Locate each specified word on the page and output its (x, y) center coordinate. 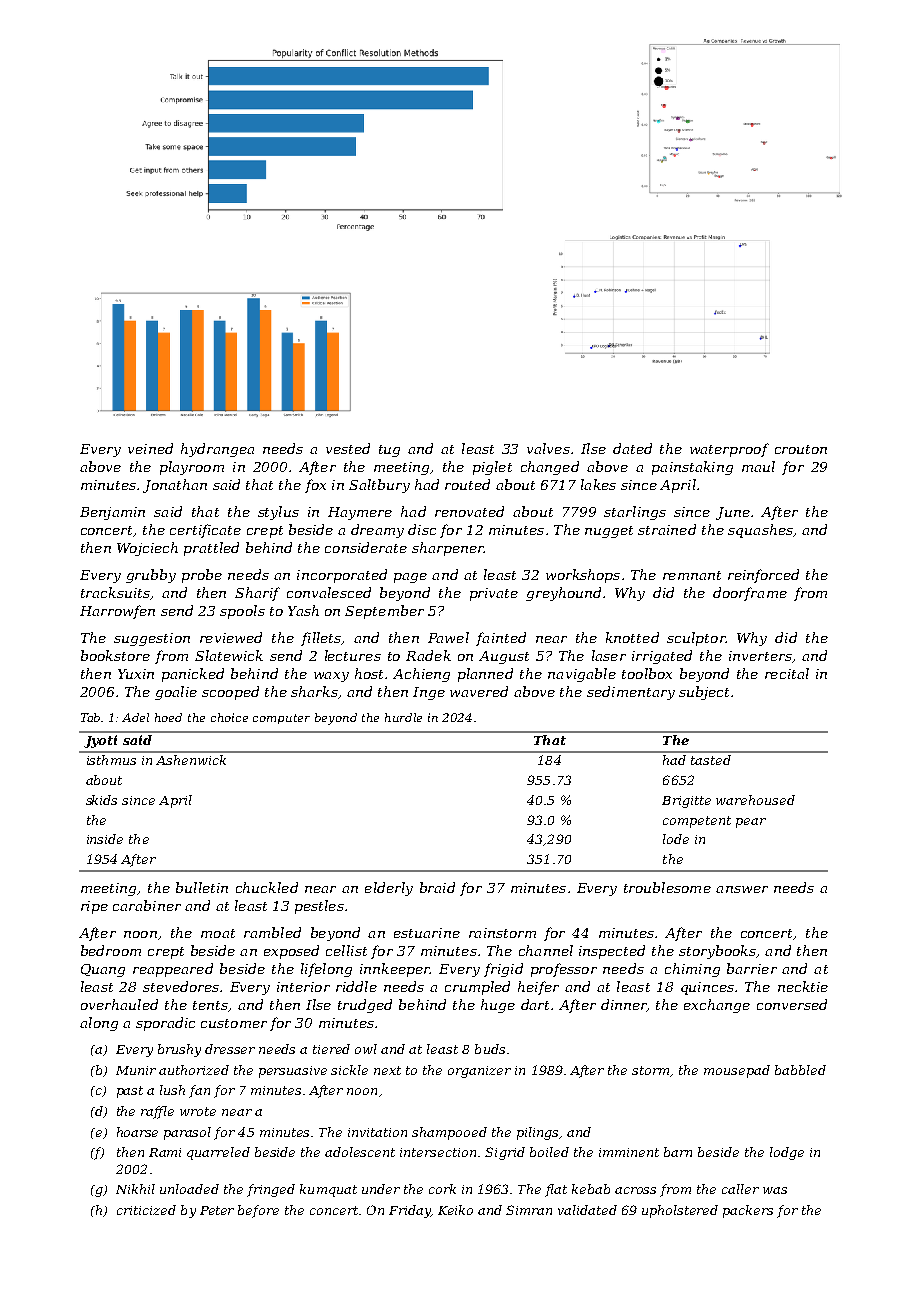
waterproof (729, 450)
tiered (331, 1049)
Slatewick (229, 655)
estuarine (427, 933)
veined (150, 448)
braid (437, 887)
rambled (272, 932)
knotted (632, 637)
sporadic (165, 1024)
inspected (612, 952)
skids (101, 800)
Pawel (448, 637)
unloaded (189, 1189)
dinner (624, 1005)
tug (389, 451)
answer (742, 889)
